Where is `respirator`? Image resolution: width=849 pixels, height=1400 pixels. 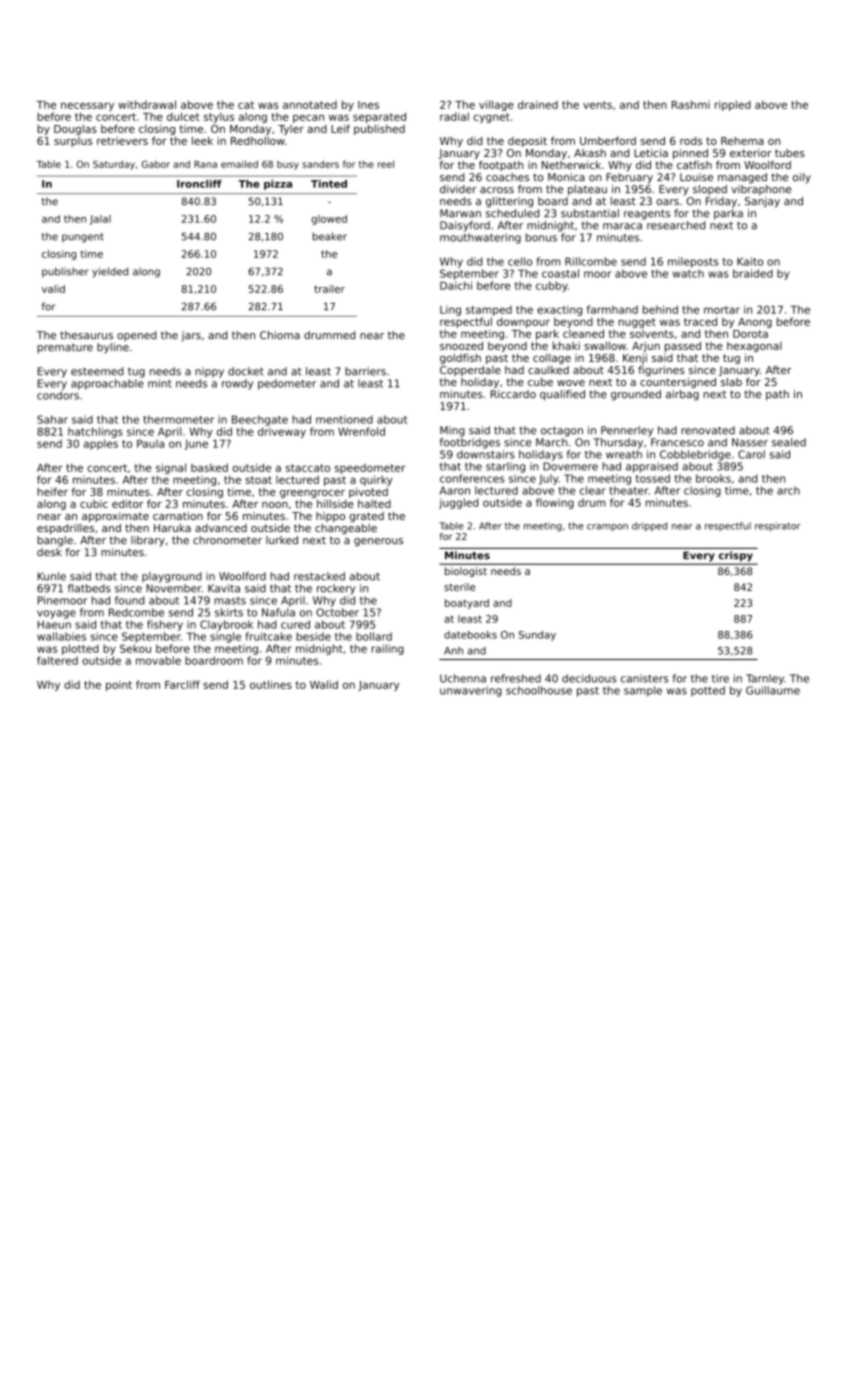 respirator is located at coordinates (778, 526).
